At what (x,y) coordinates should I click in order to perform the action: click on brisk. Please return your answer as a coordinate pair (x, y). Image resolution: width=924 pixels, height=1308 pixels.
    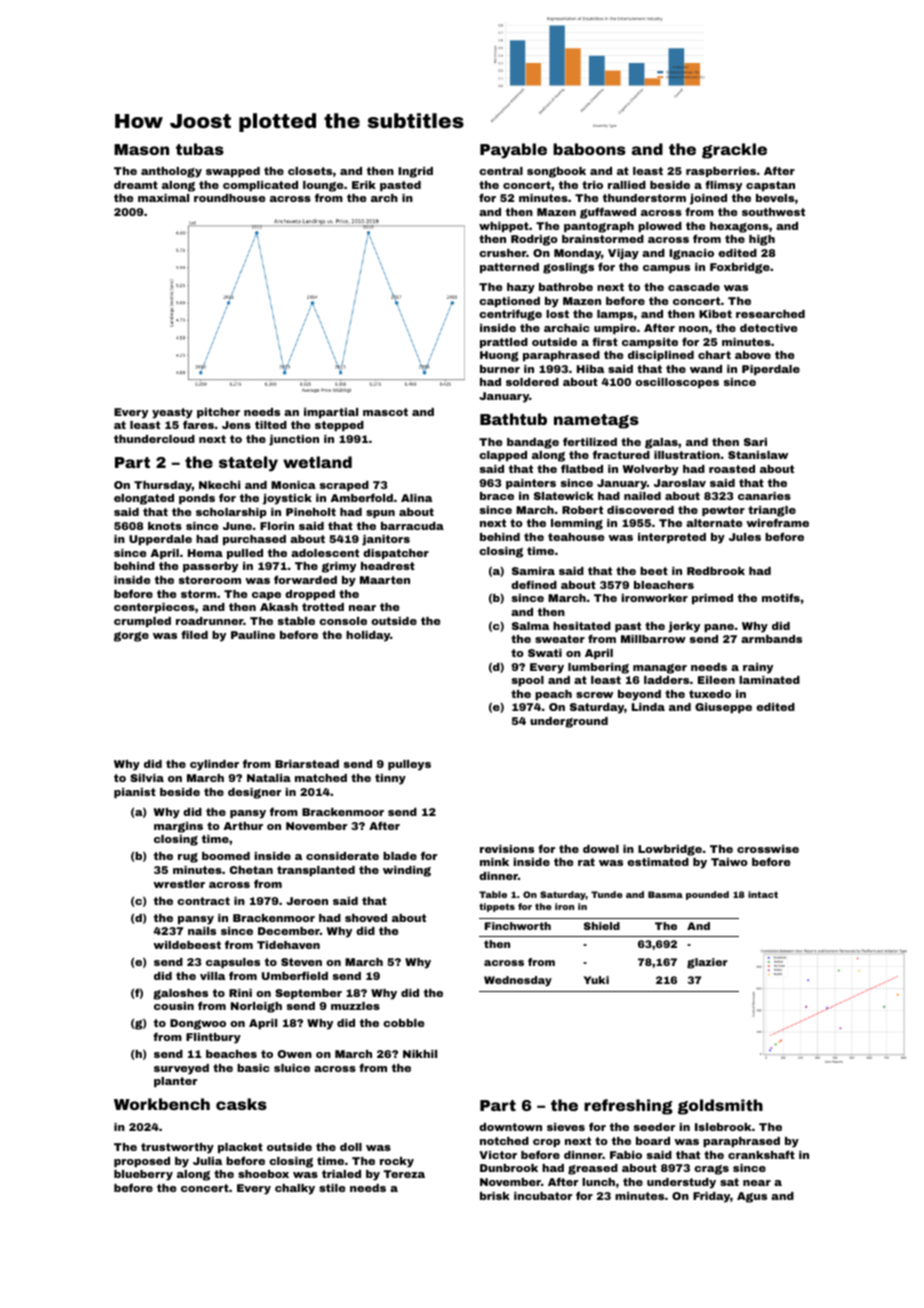
    Looking at the image, I should click on (495, 1196).
